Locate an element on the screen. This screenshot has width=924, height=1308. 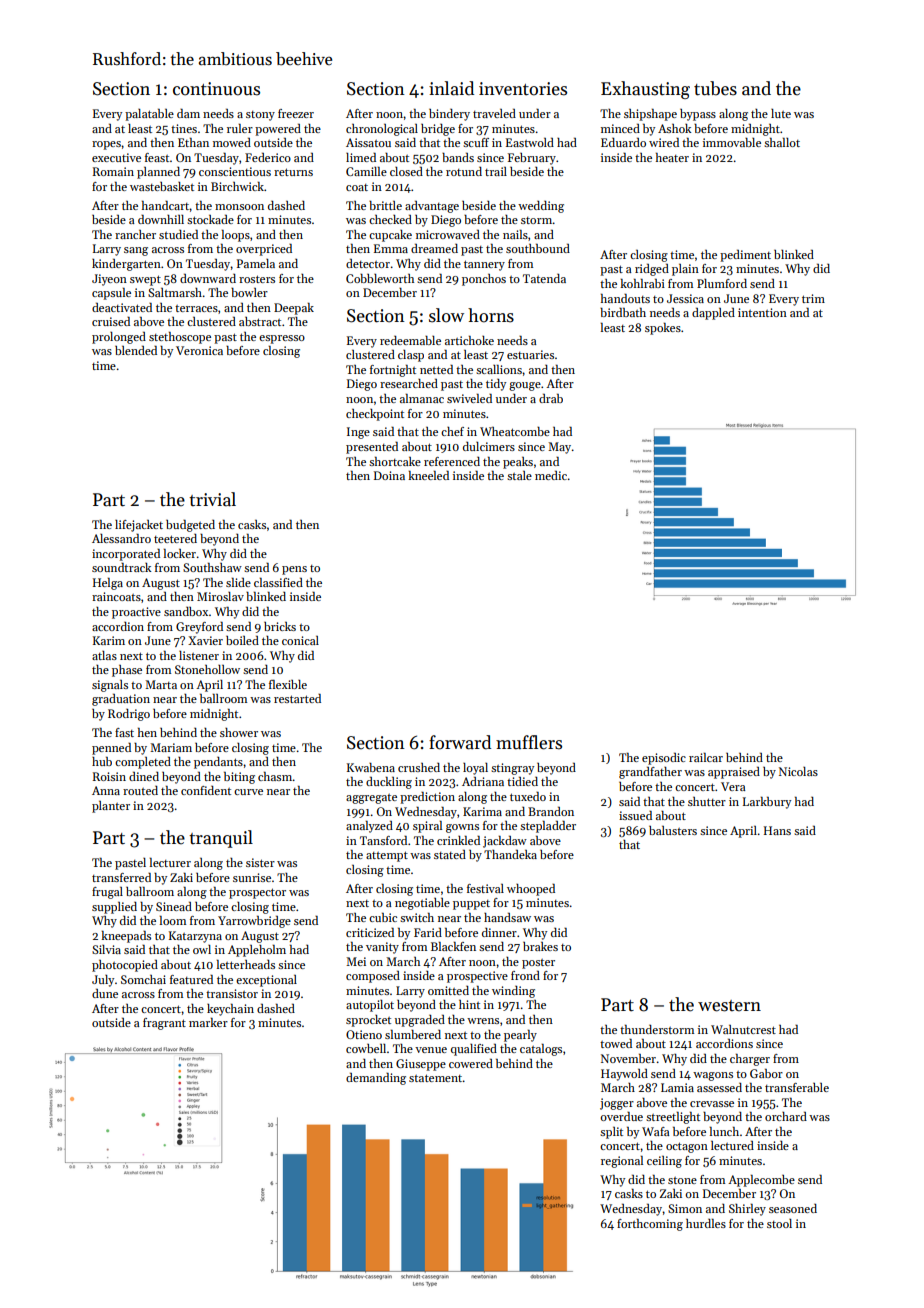
horns is located at coordinates (491, 315).
